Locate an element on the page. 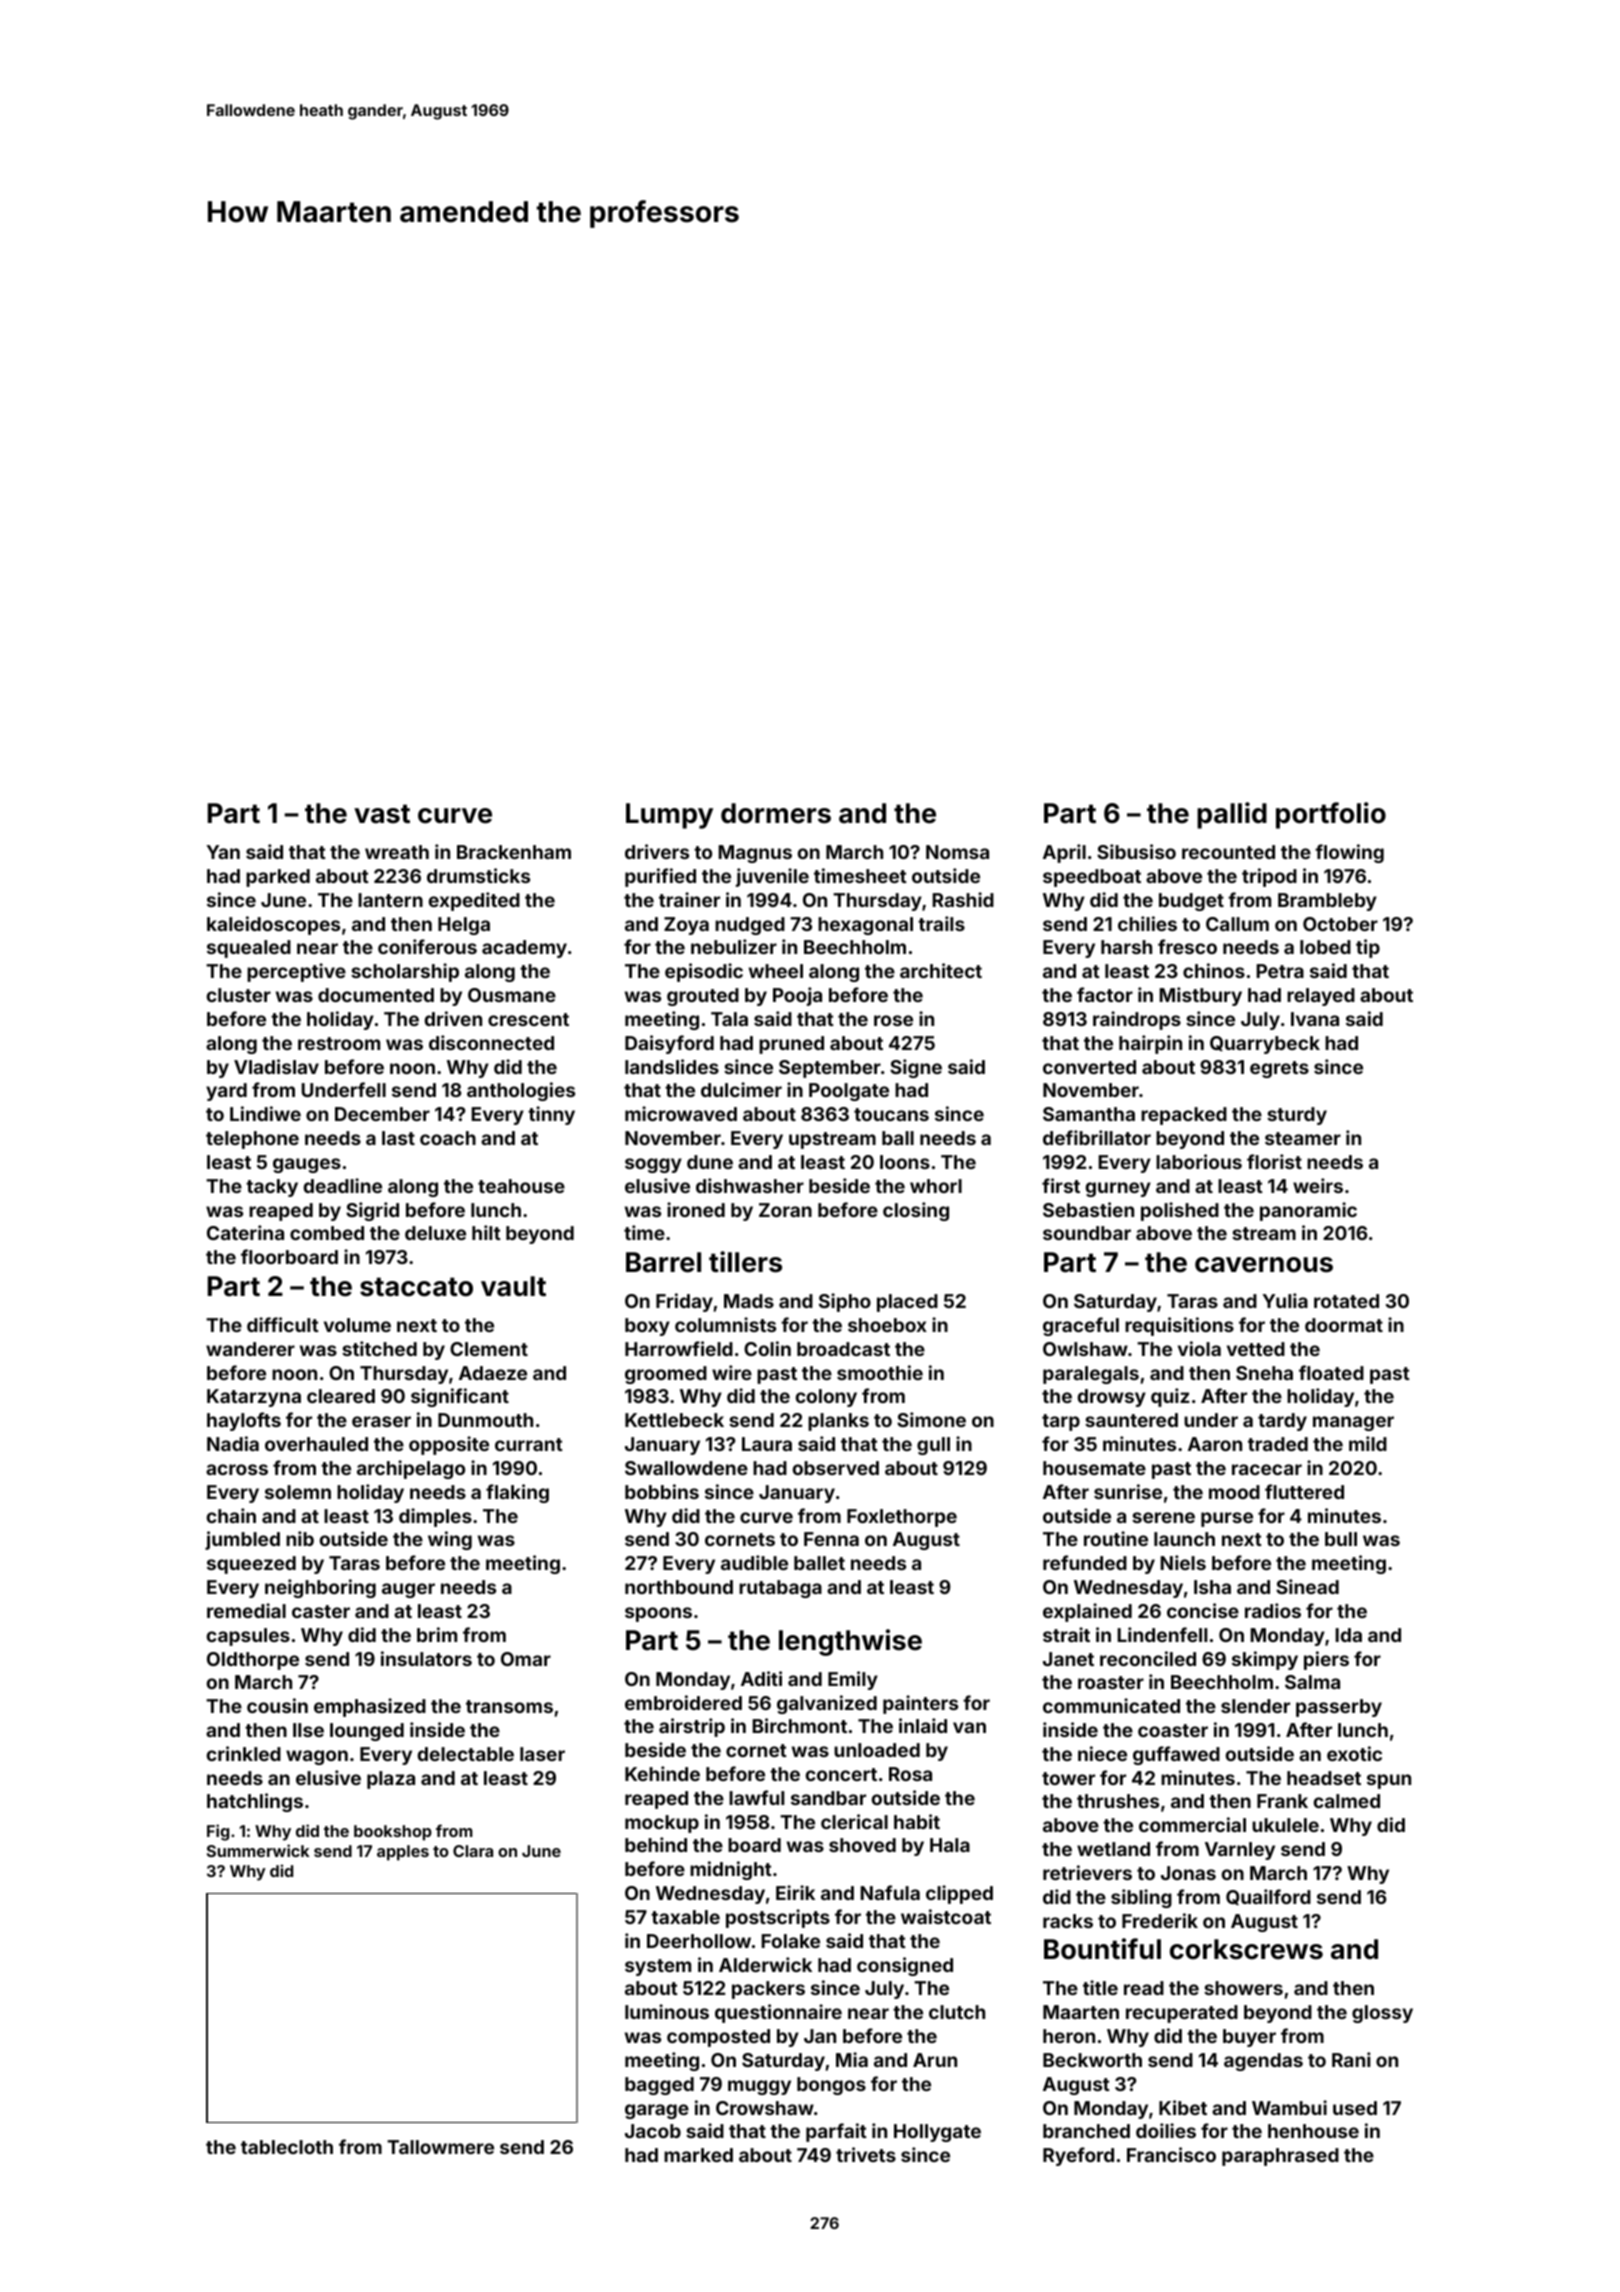 This document has width=1620, height=2292. observed is located at coordinates (836, 1468).
